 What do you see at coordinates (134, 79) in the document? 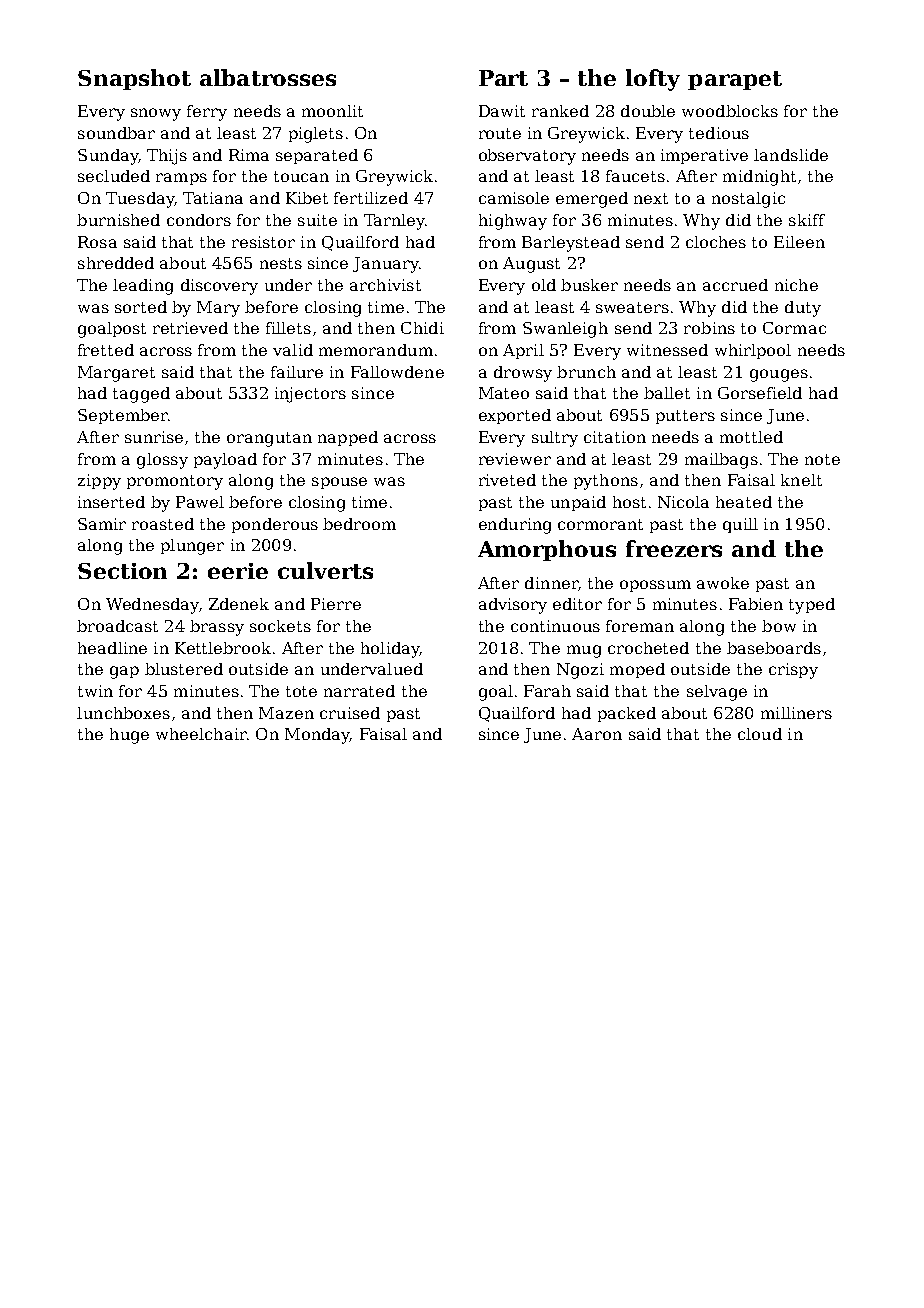
I see `Snapshot` at bounding box center [134, 79].
